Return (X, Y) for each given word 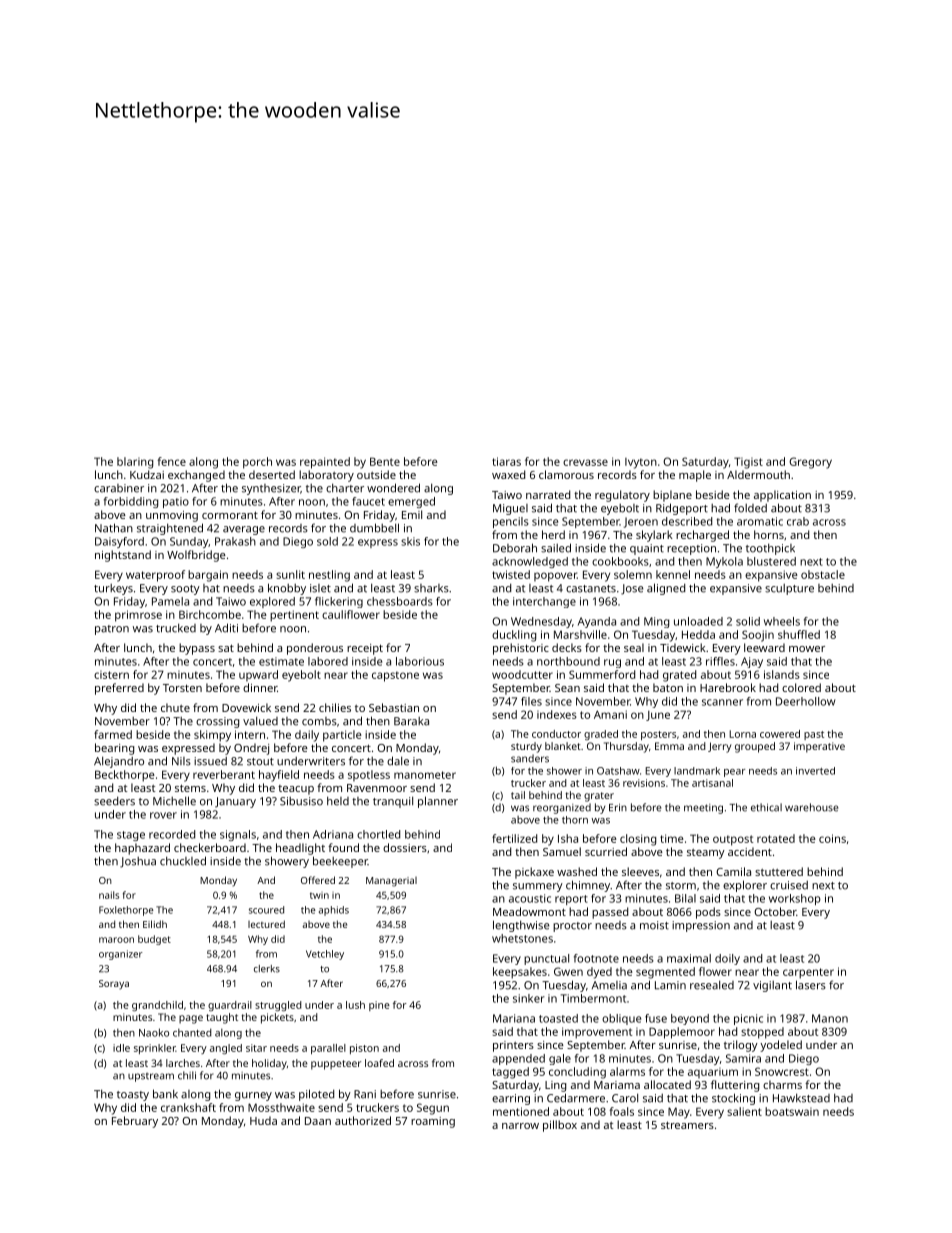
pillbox (560, 1126)
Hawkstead (801, 1098)
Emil (412, 514)
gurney (253, 1096)
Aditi (226, 628)
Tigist (748, 463)
